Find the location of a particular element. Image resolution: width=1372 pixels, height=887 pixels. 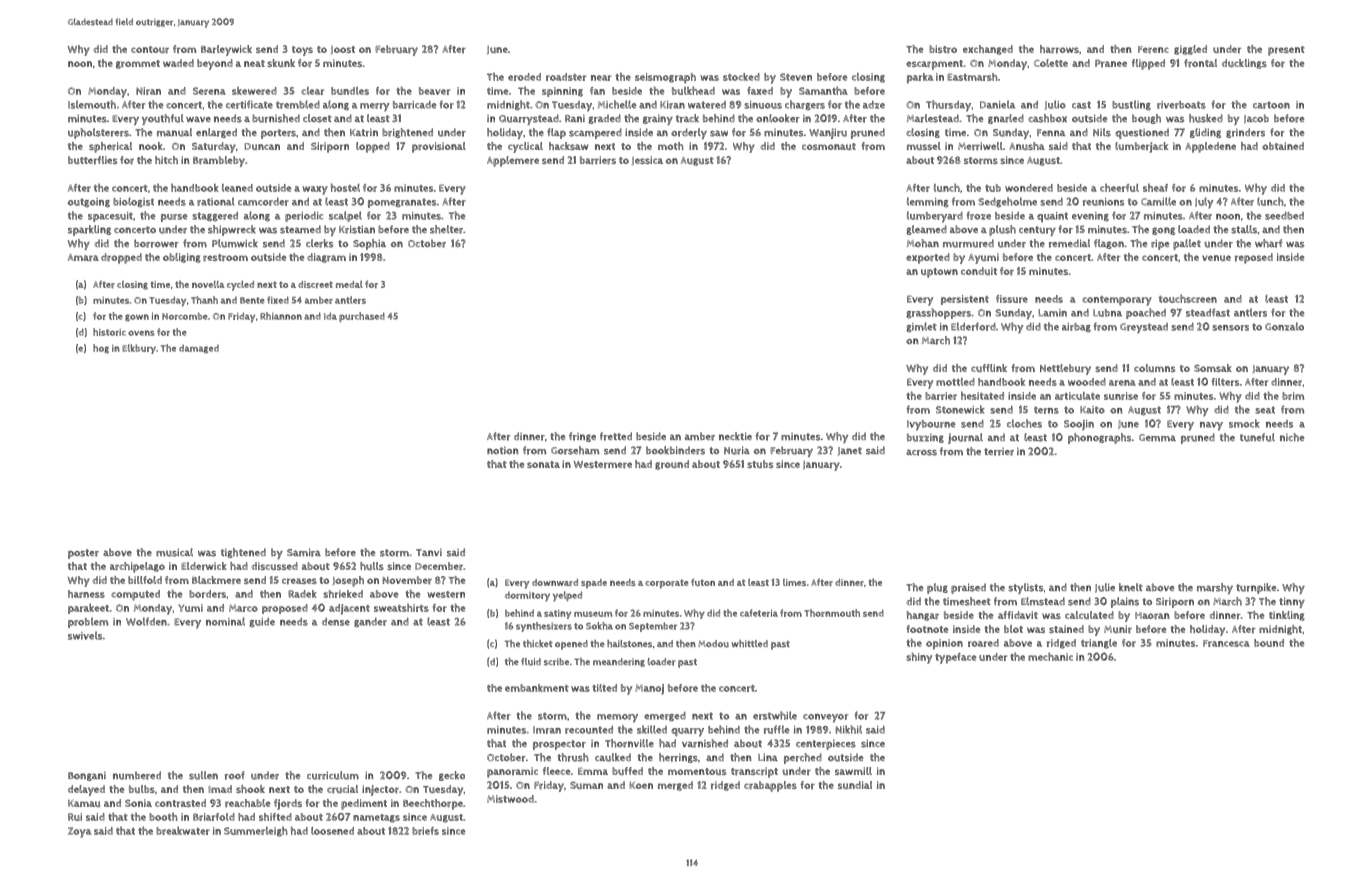

Tanvi is located at coordinates (429, 552).
